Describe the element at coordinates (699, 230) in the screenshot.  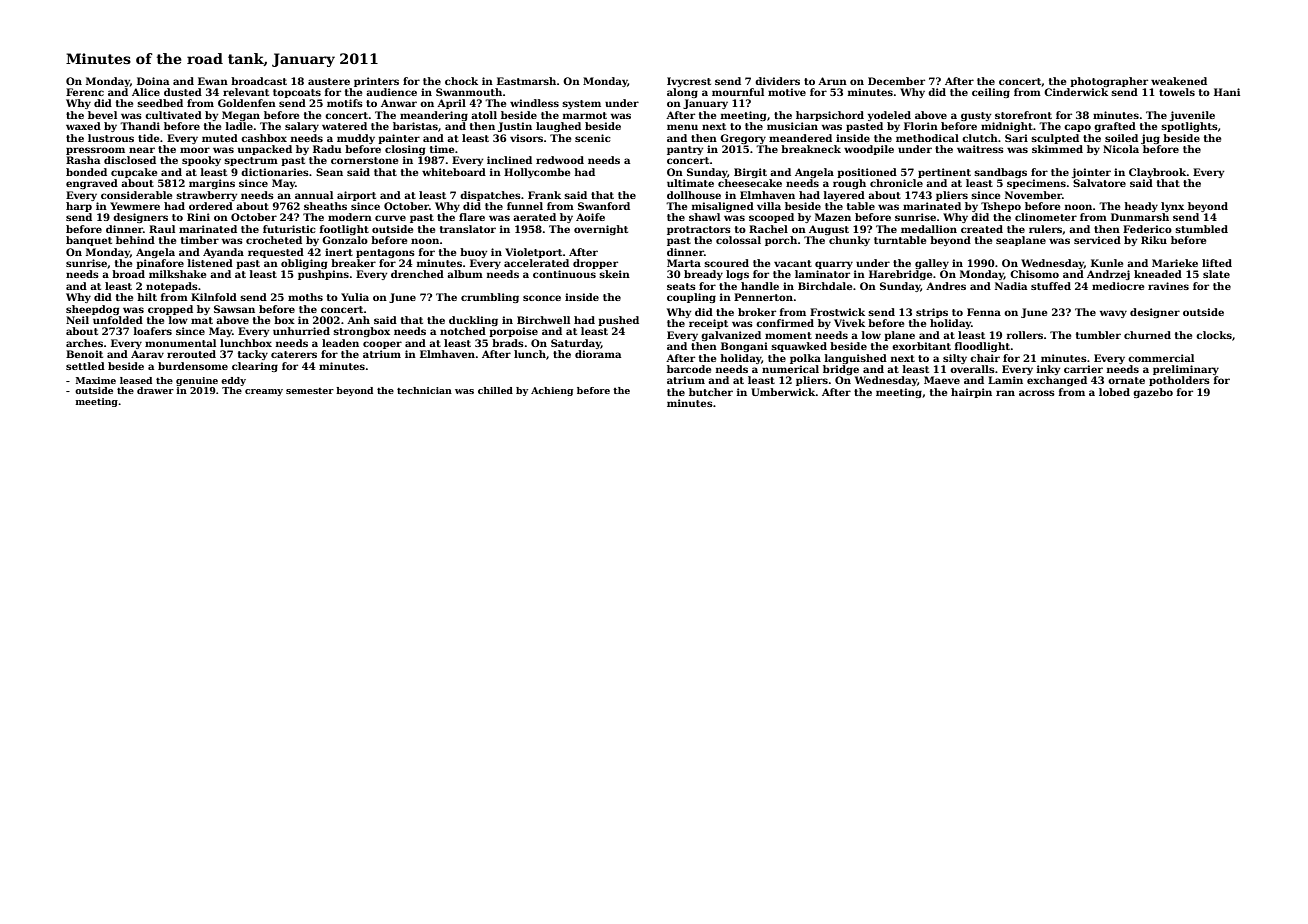
I see `protractors` at that location.
